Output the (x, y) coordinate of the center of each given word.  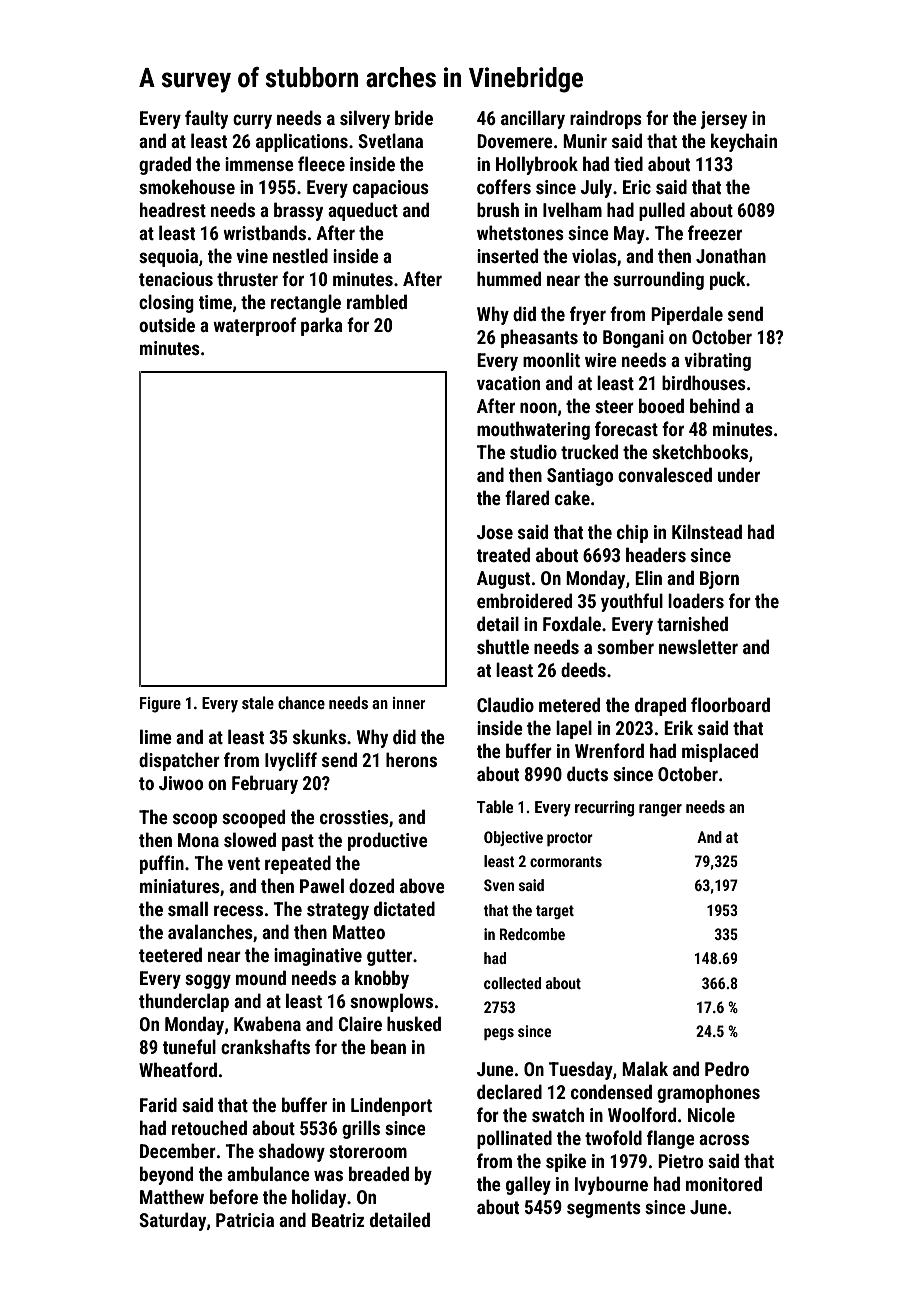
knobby (382, 979)
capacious (391, 189)
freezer (715, 232)
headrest (173, 209)
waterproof (254, 326)
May (629, 235)
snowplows (391, 1002)
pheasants (539, 338)
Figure (160, 705)
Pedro (727, 1068)
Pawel (322, 885)
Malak (645, 1068)
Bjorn (719, 580)
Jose (495, 532)
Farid (158, 1104)
